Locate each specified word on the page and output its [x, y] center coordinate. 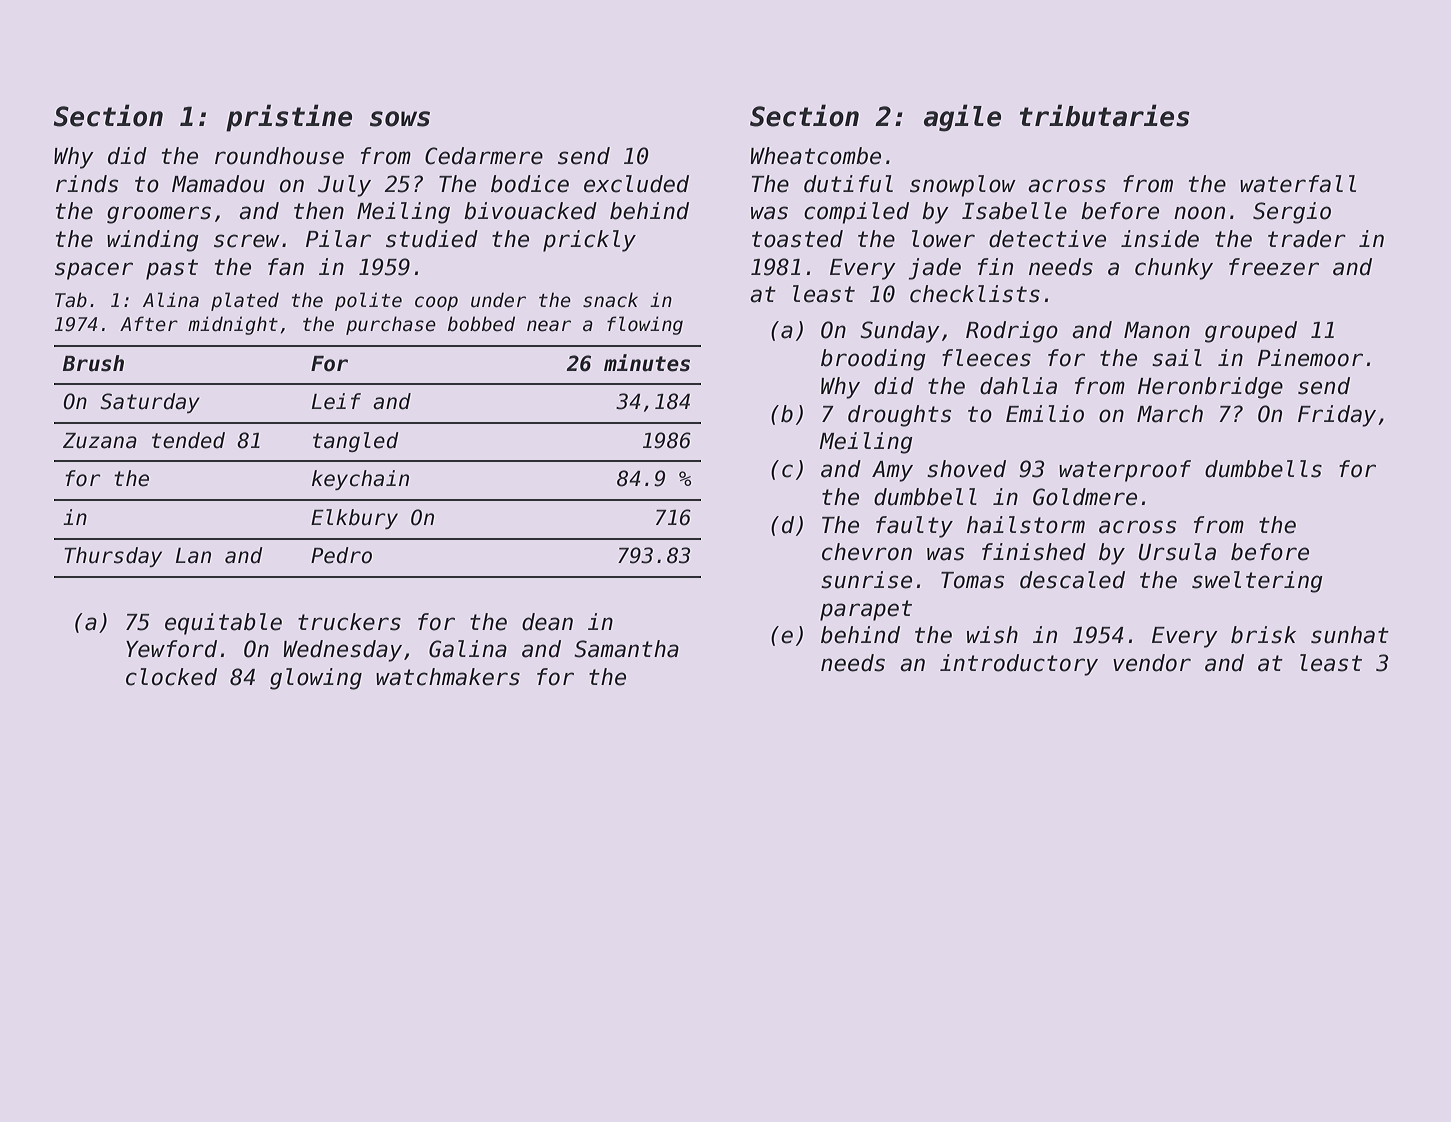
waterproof [1125, 471]
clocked [171, 677]
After [149, 324]
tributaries [1105, 115]
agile [962, 118]
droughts [899, 416]
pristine [289, 118]
